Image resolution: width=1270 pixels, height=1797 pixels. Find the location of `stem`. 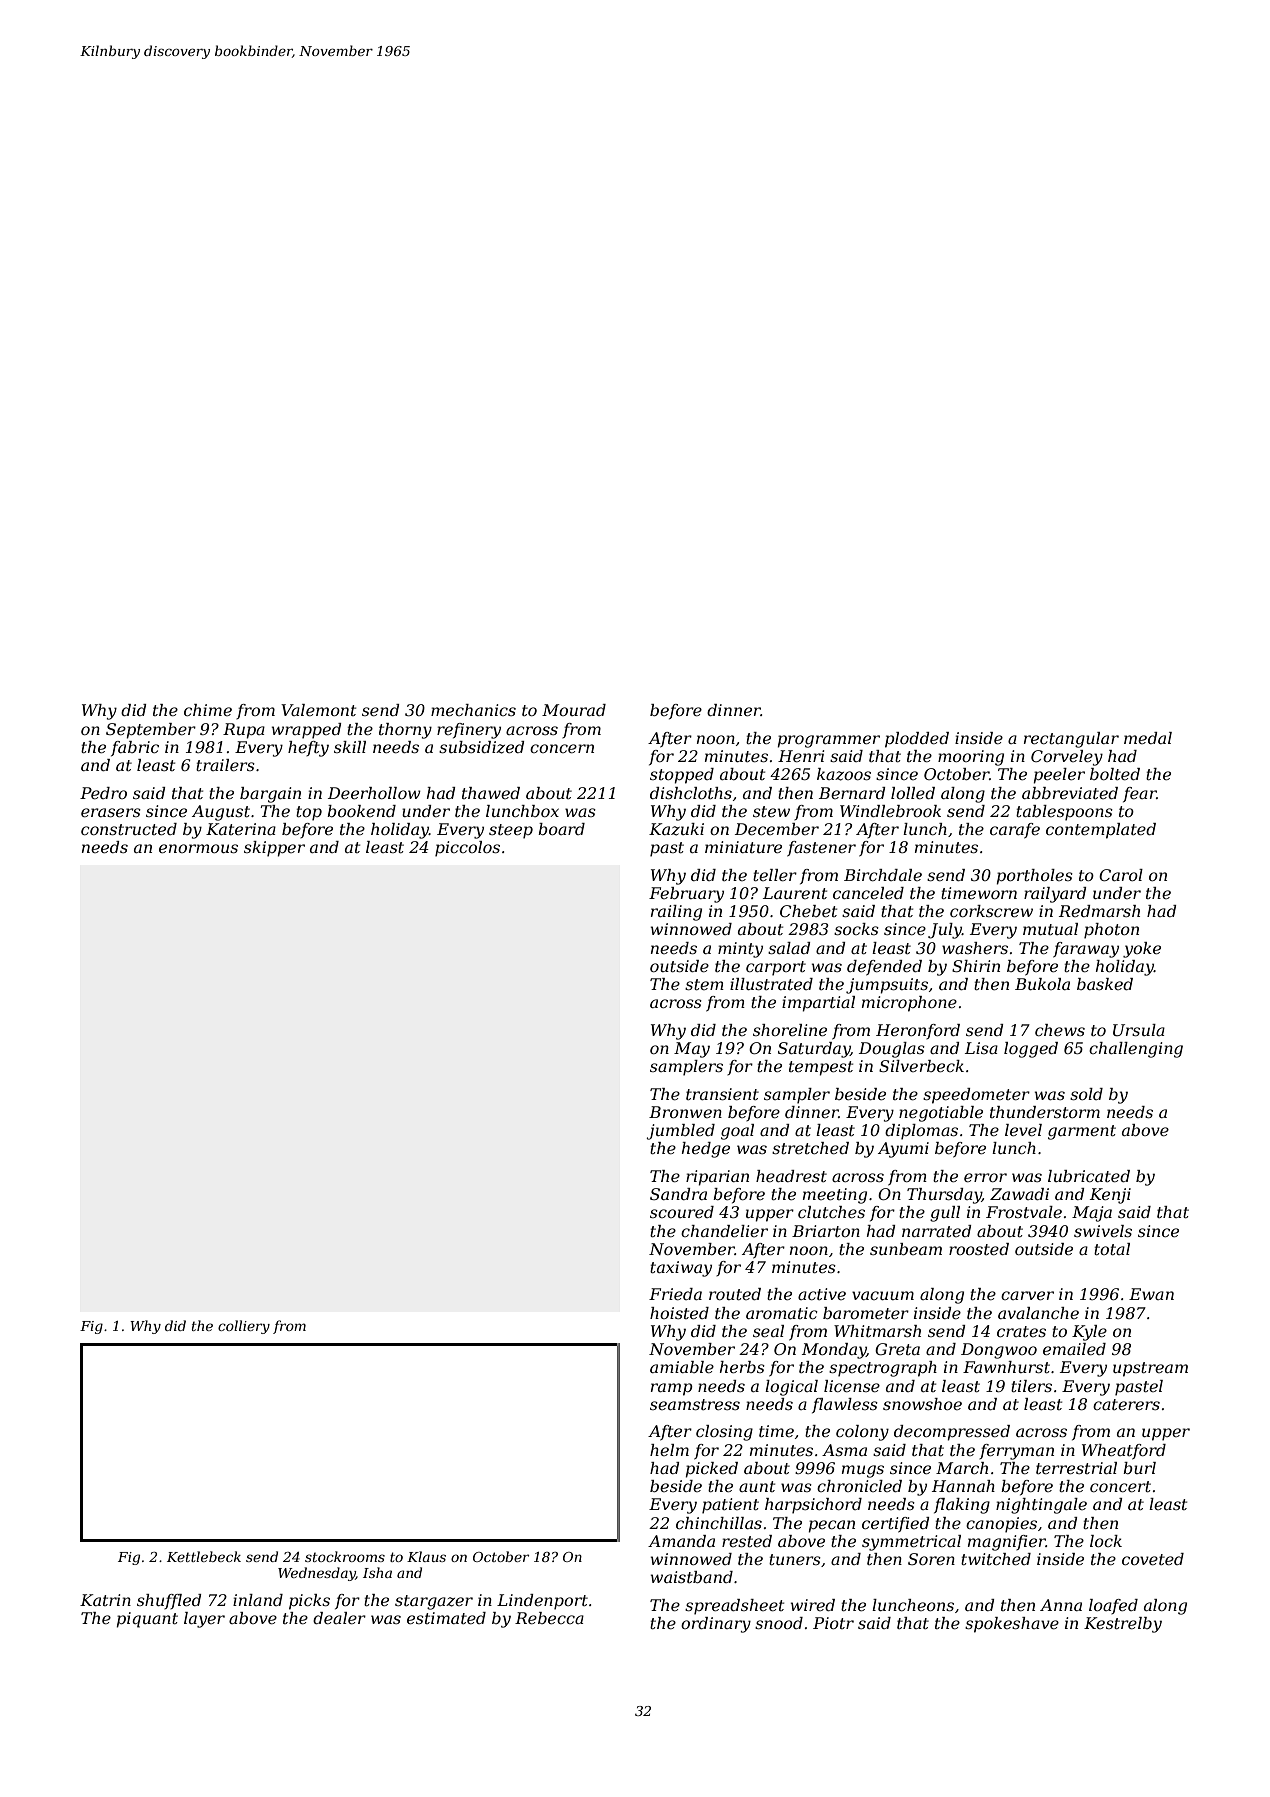

stem is located at coordinates (704, 984).
